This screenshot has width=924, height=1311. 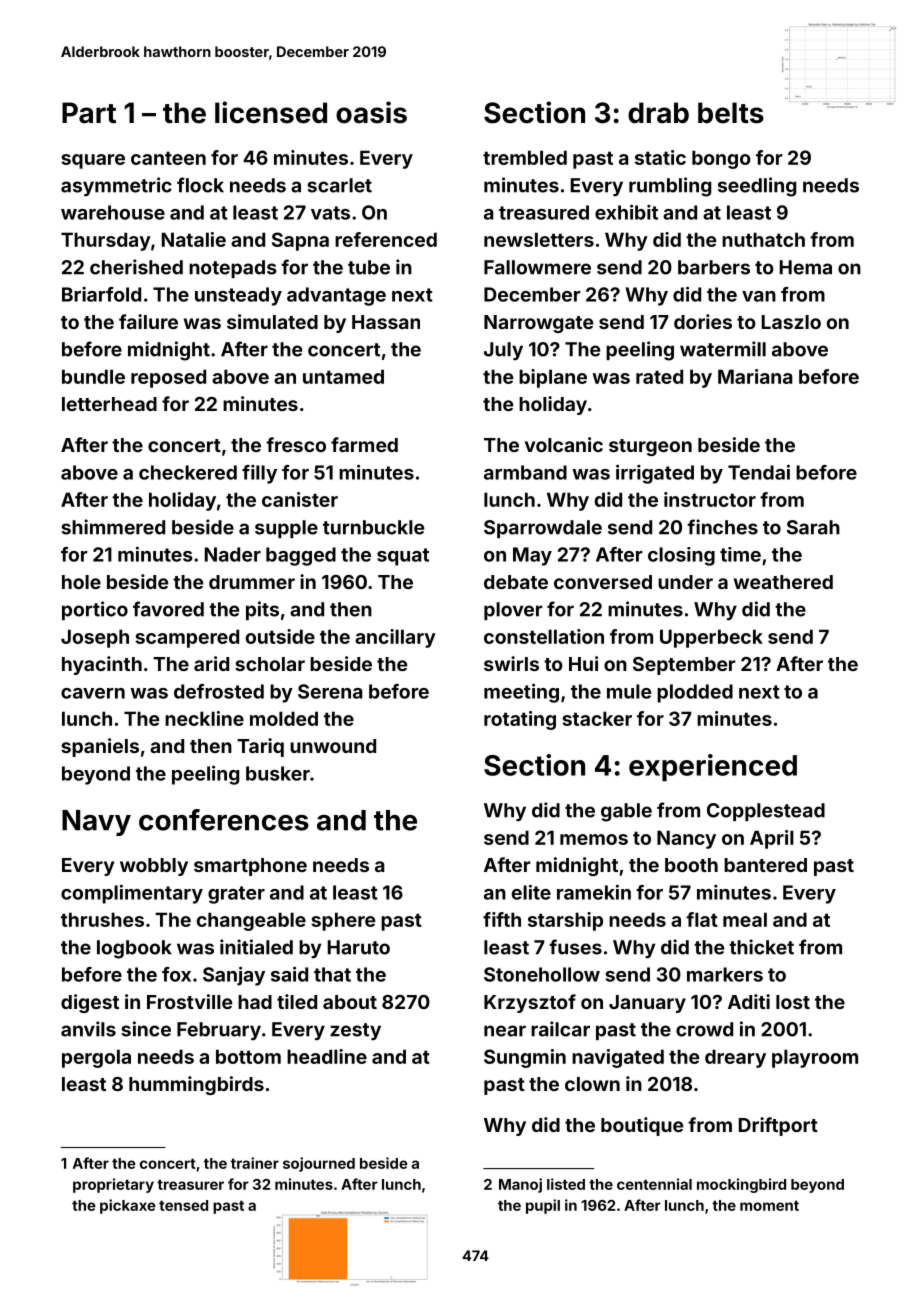 What do you see at coordinates (681, 556) in the screenshot?
I see `closing` at bounding box center [681, 556].
